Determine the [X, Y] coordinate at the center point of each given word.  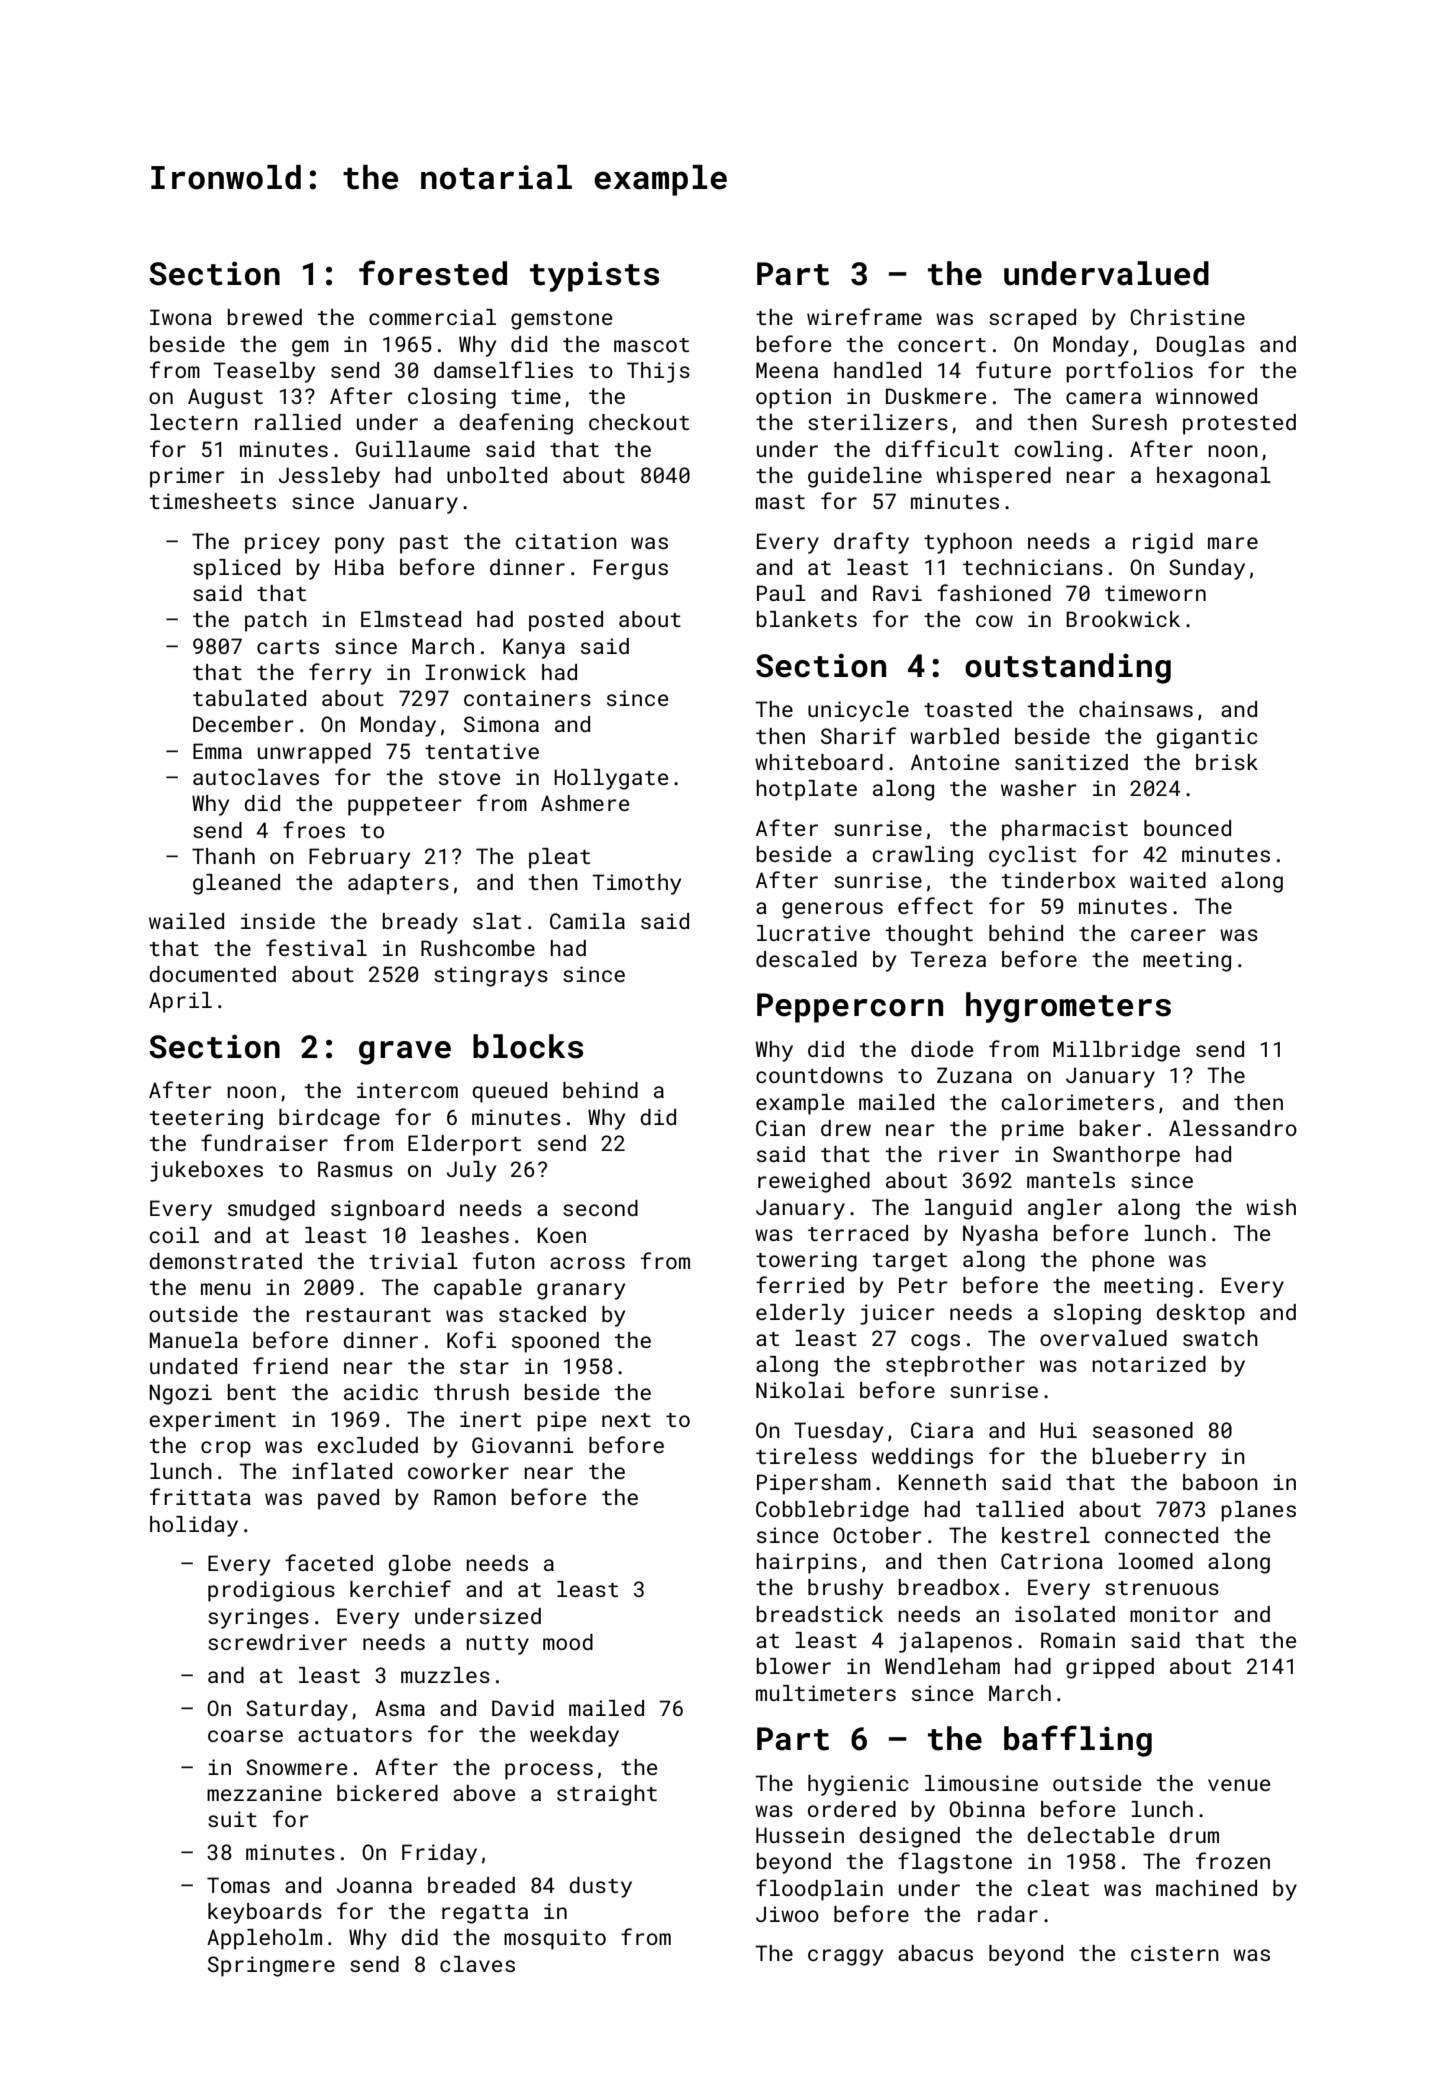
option [793, 398]
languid [968, 1209]
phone [1123, 1261]
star [484, 1367]
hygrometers [1068, 1007]
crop [226, 1449]
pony [359, 545]
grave [405, 1053]
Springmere [271, 1966]
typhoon [968, 543]
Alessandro [1233, 1128]
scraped [1032, 319]
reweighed [814, 1182]
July [471, 1171]
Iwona [181, 317]
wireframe [864, 316]
